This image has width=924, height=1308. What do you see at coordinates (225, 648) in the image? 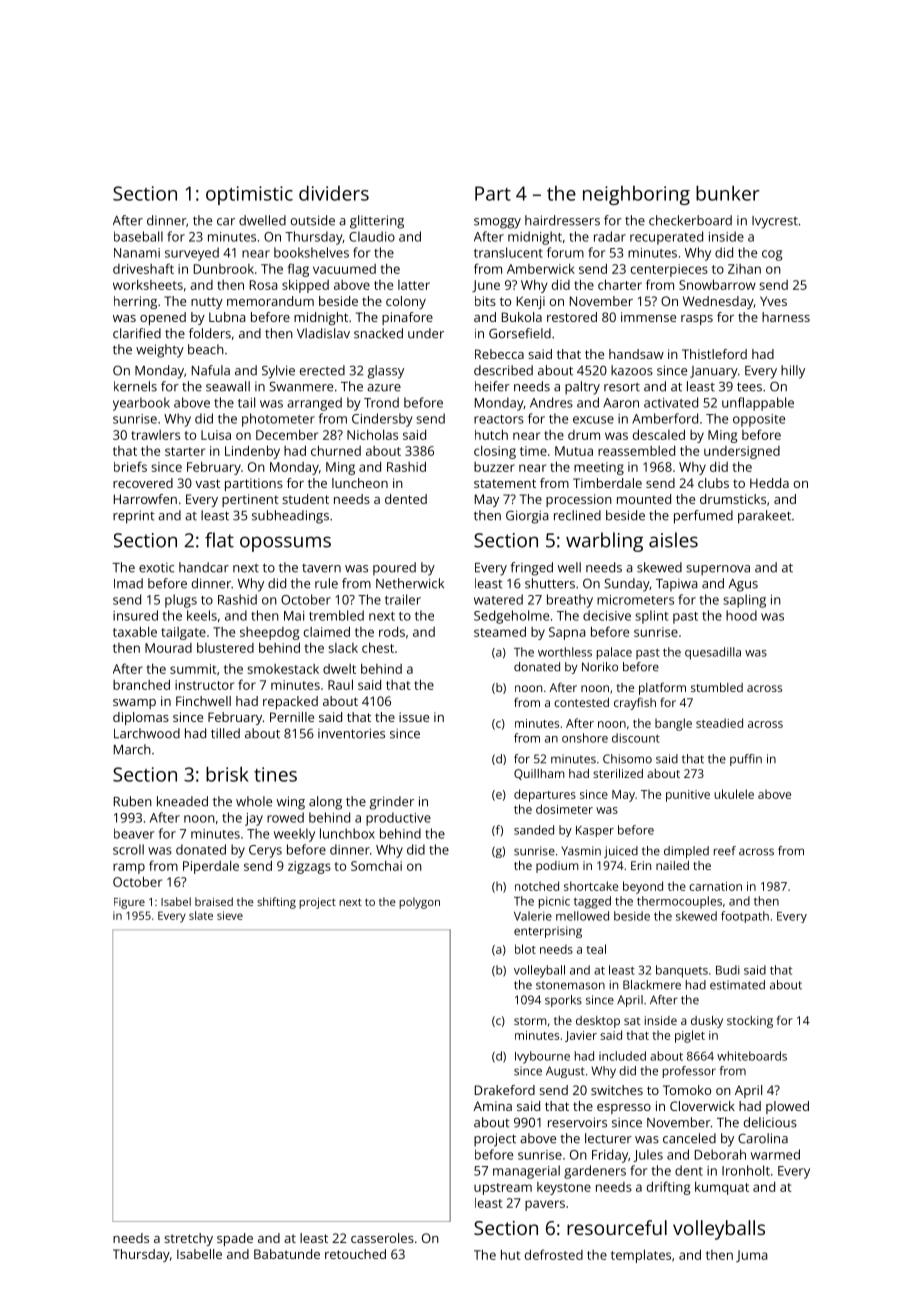
I see `blustered` at bounding box center [225, 648].
